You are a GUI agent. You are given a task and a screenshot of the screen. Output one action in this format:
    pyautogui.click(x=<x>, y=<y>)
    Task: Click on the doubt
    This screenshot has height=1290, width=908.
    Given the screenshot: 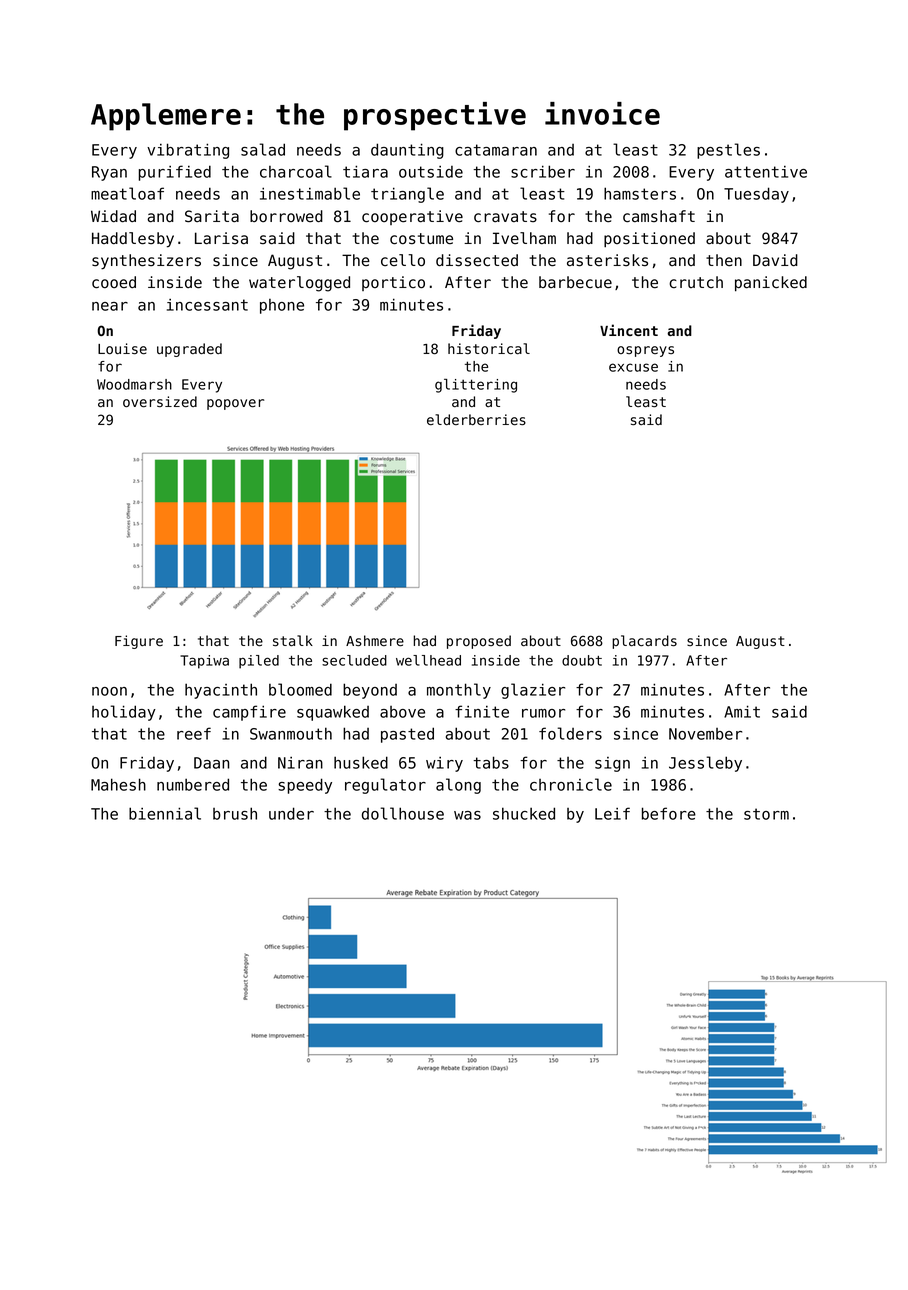 What is the action you would take?
    pyautogui.click(x=582, y=660)
